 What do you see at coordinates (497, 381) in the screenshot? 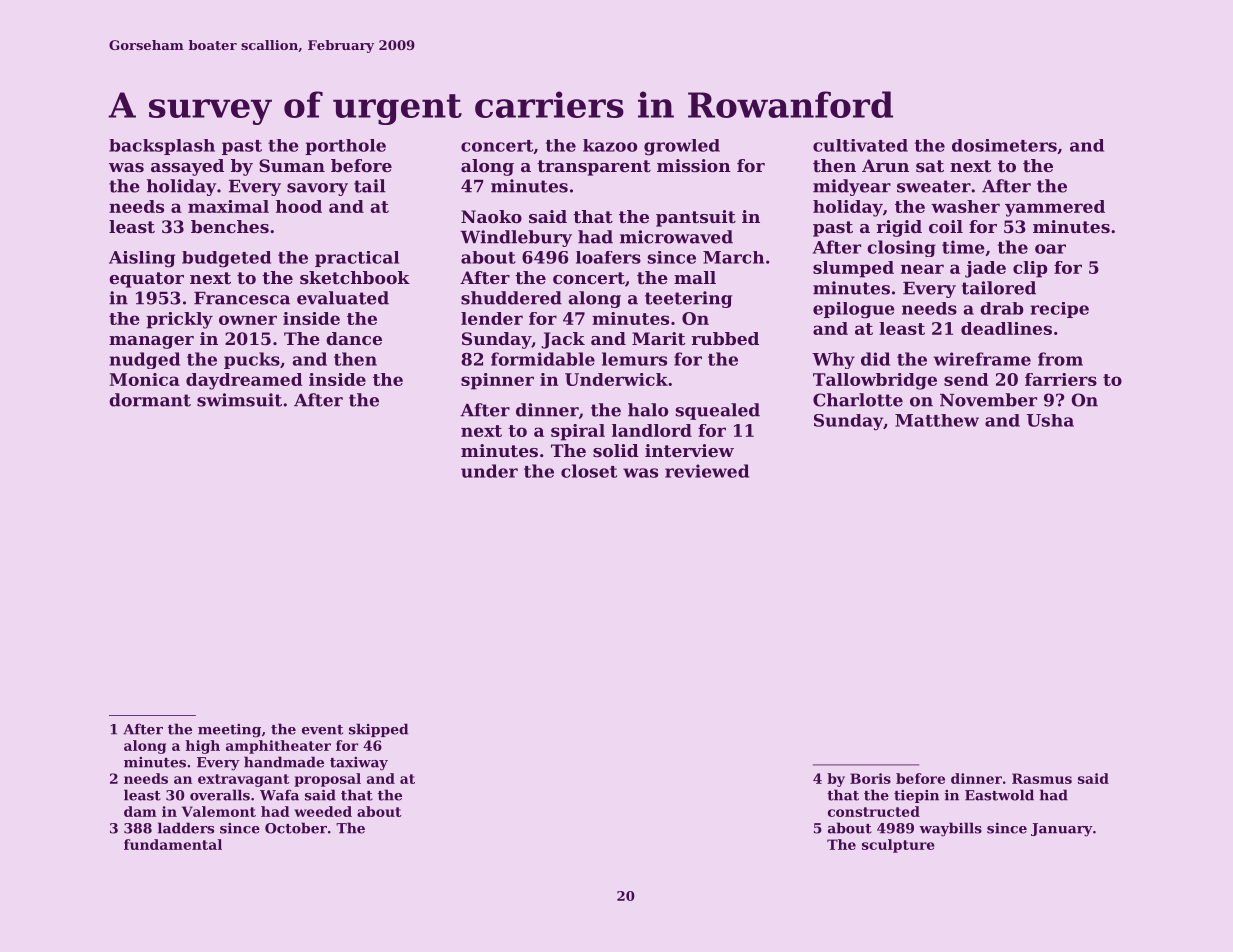
I see `spinner` at bounding box center [497, 381].
